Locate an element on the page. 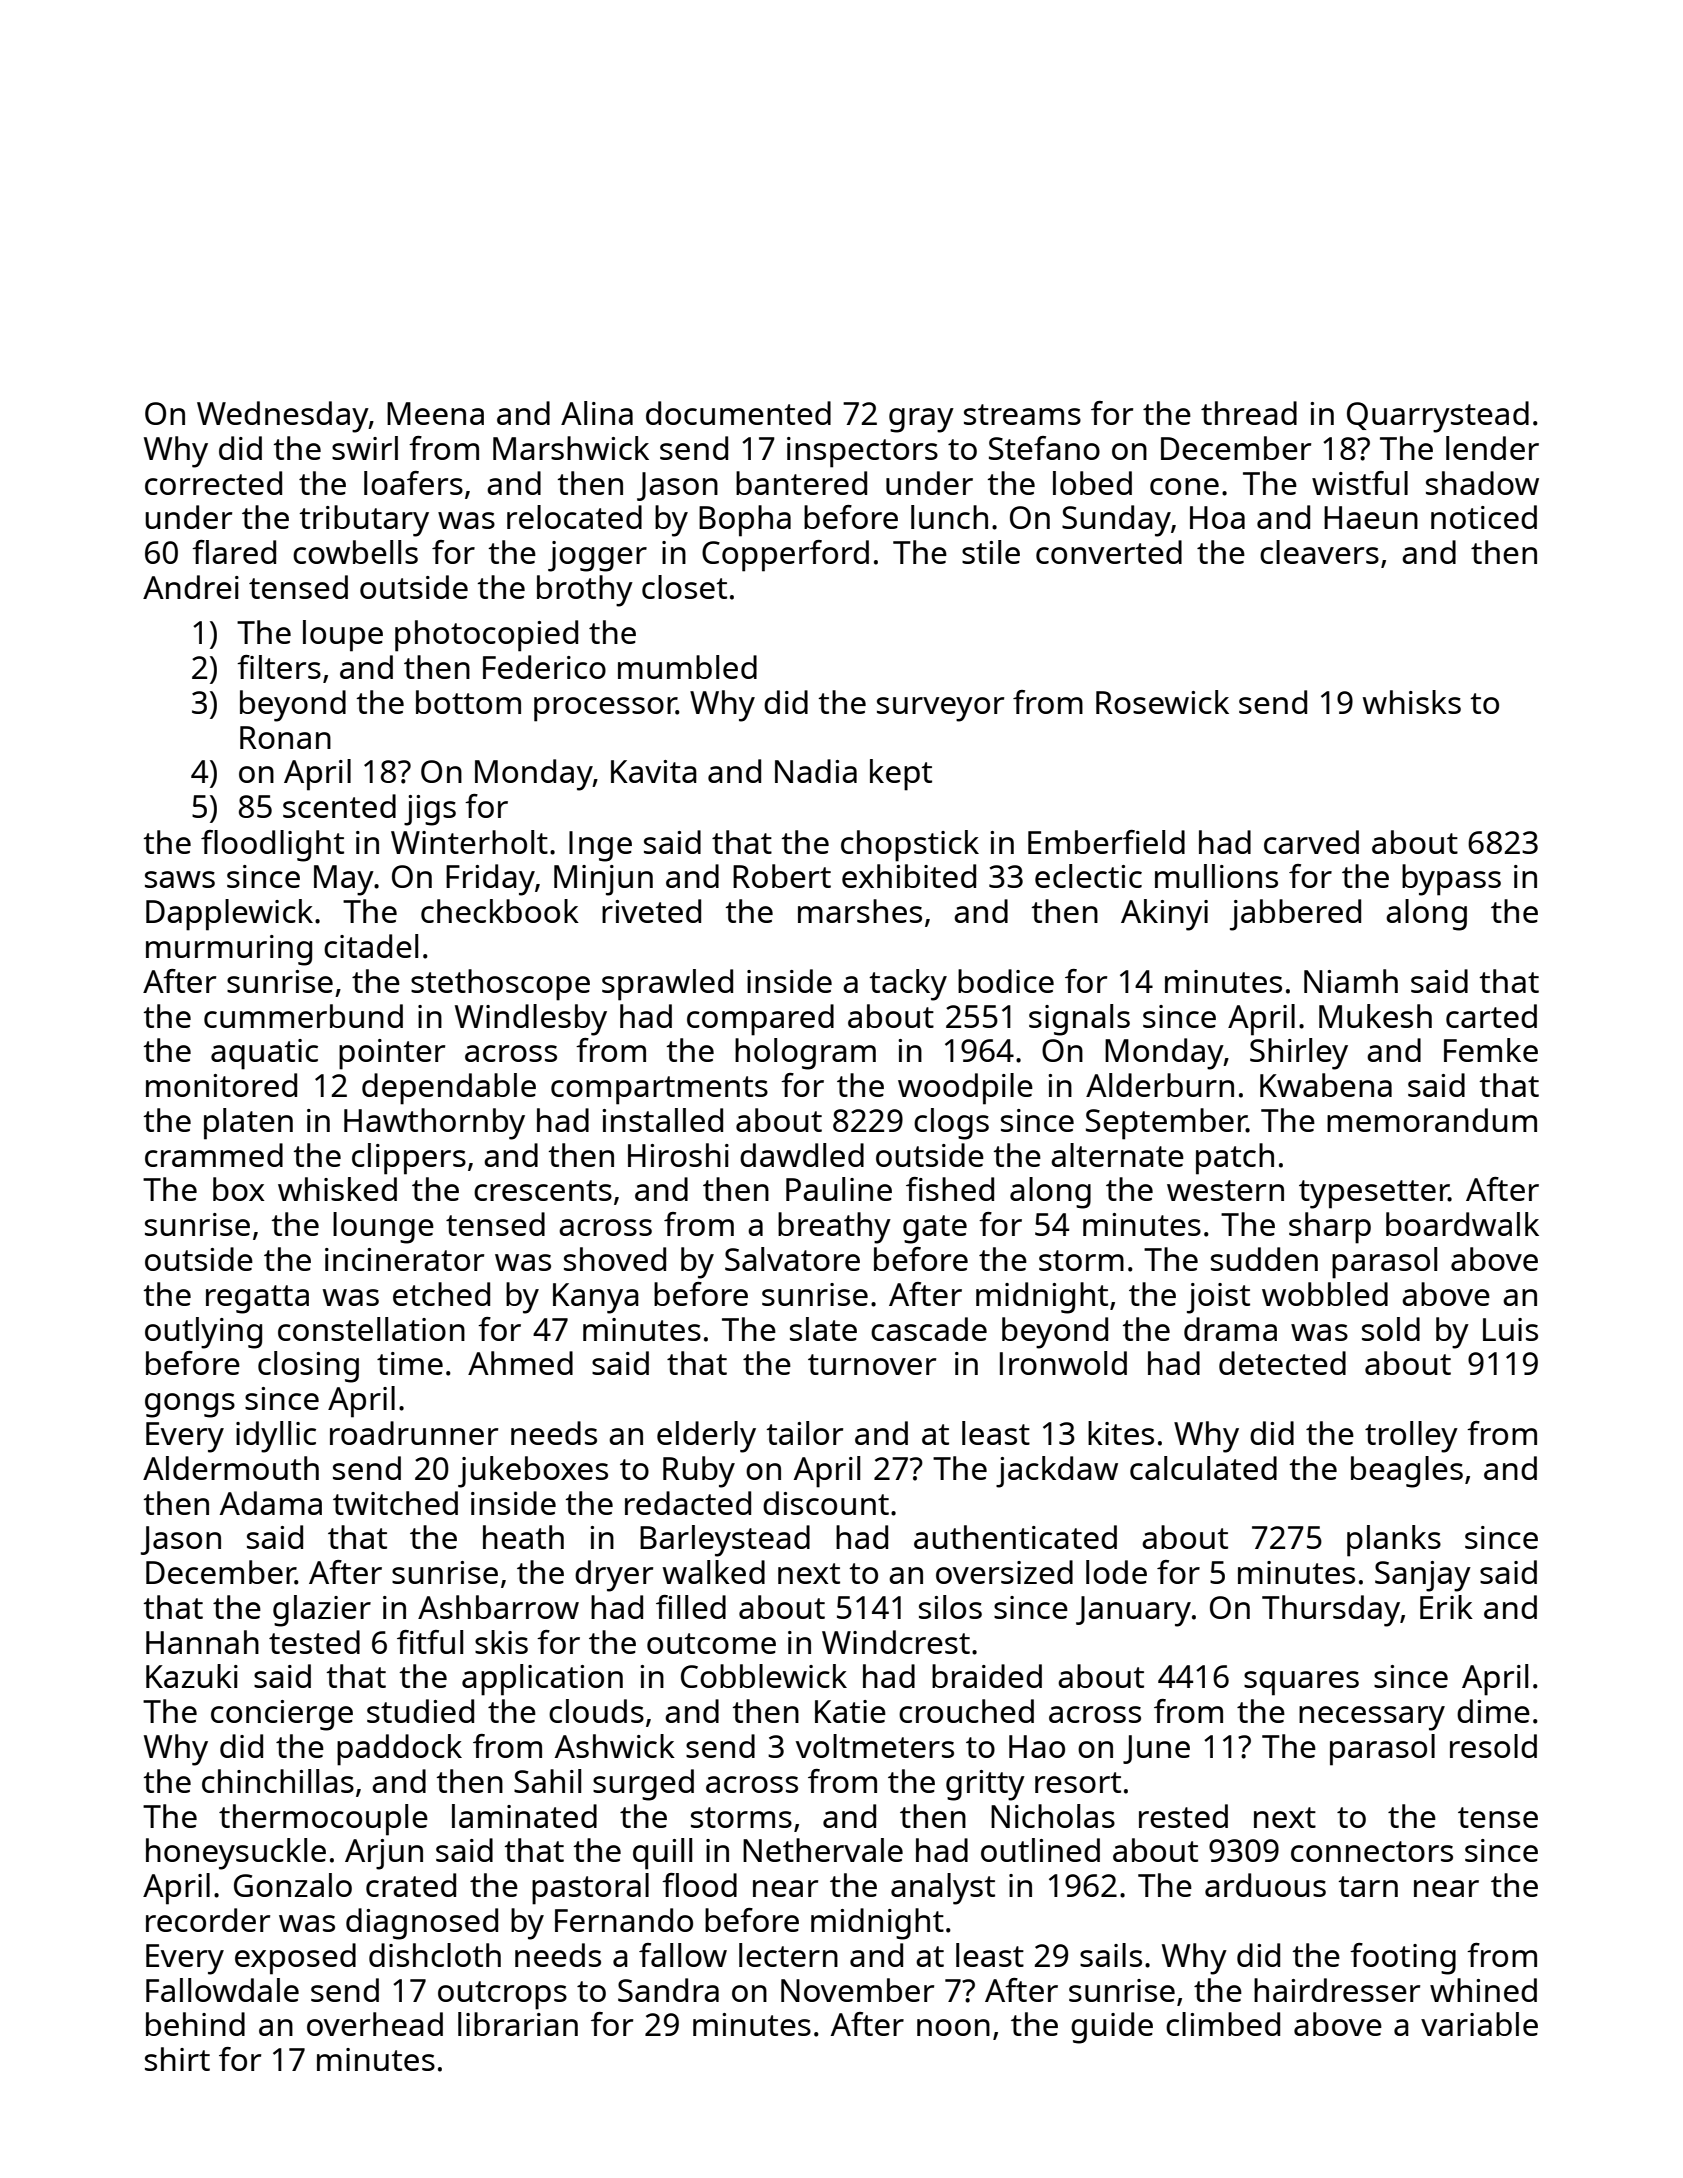  Thursday is located at coordinates (1331, 1611).
